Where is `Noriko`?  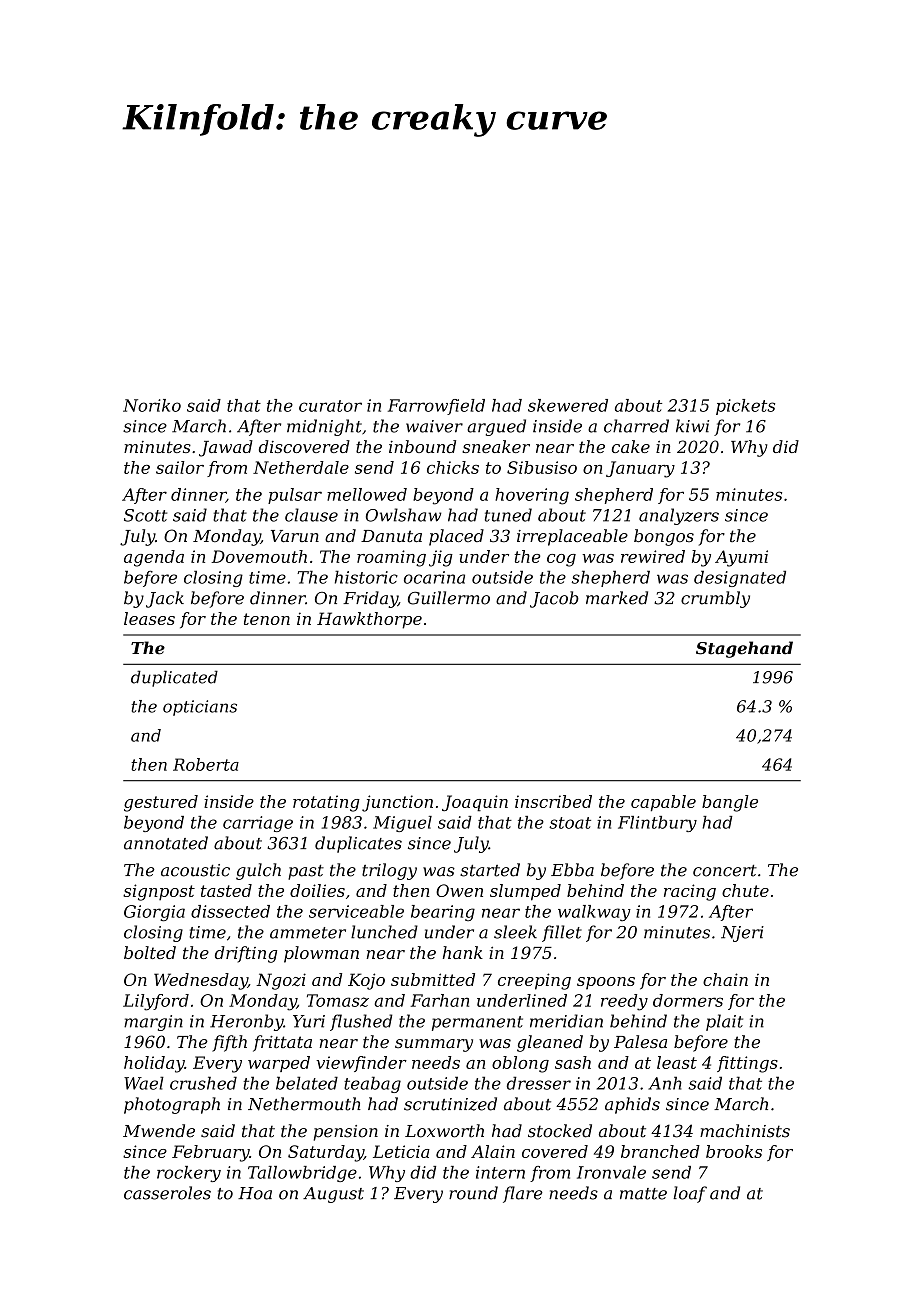 Noriko is located at coordinates (152, 405).
